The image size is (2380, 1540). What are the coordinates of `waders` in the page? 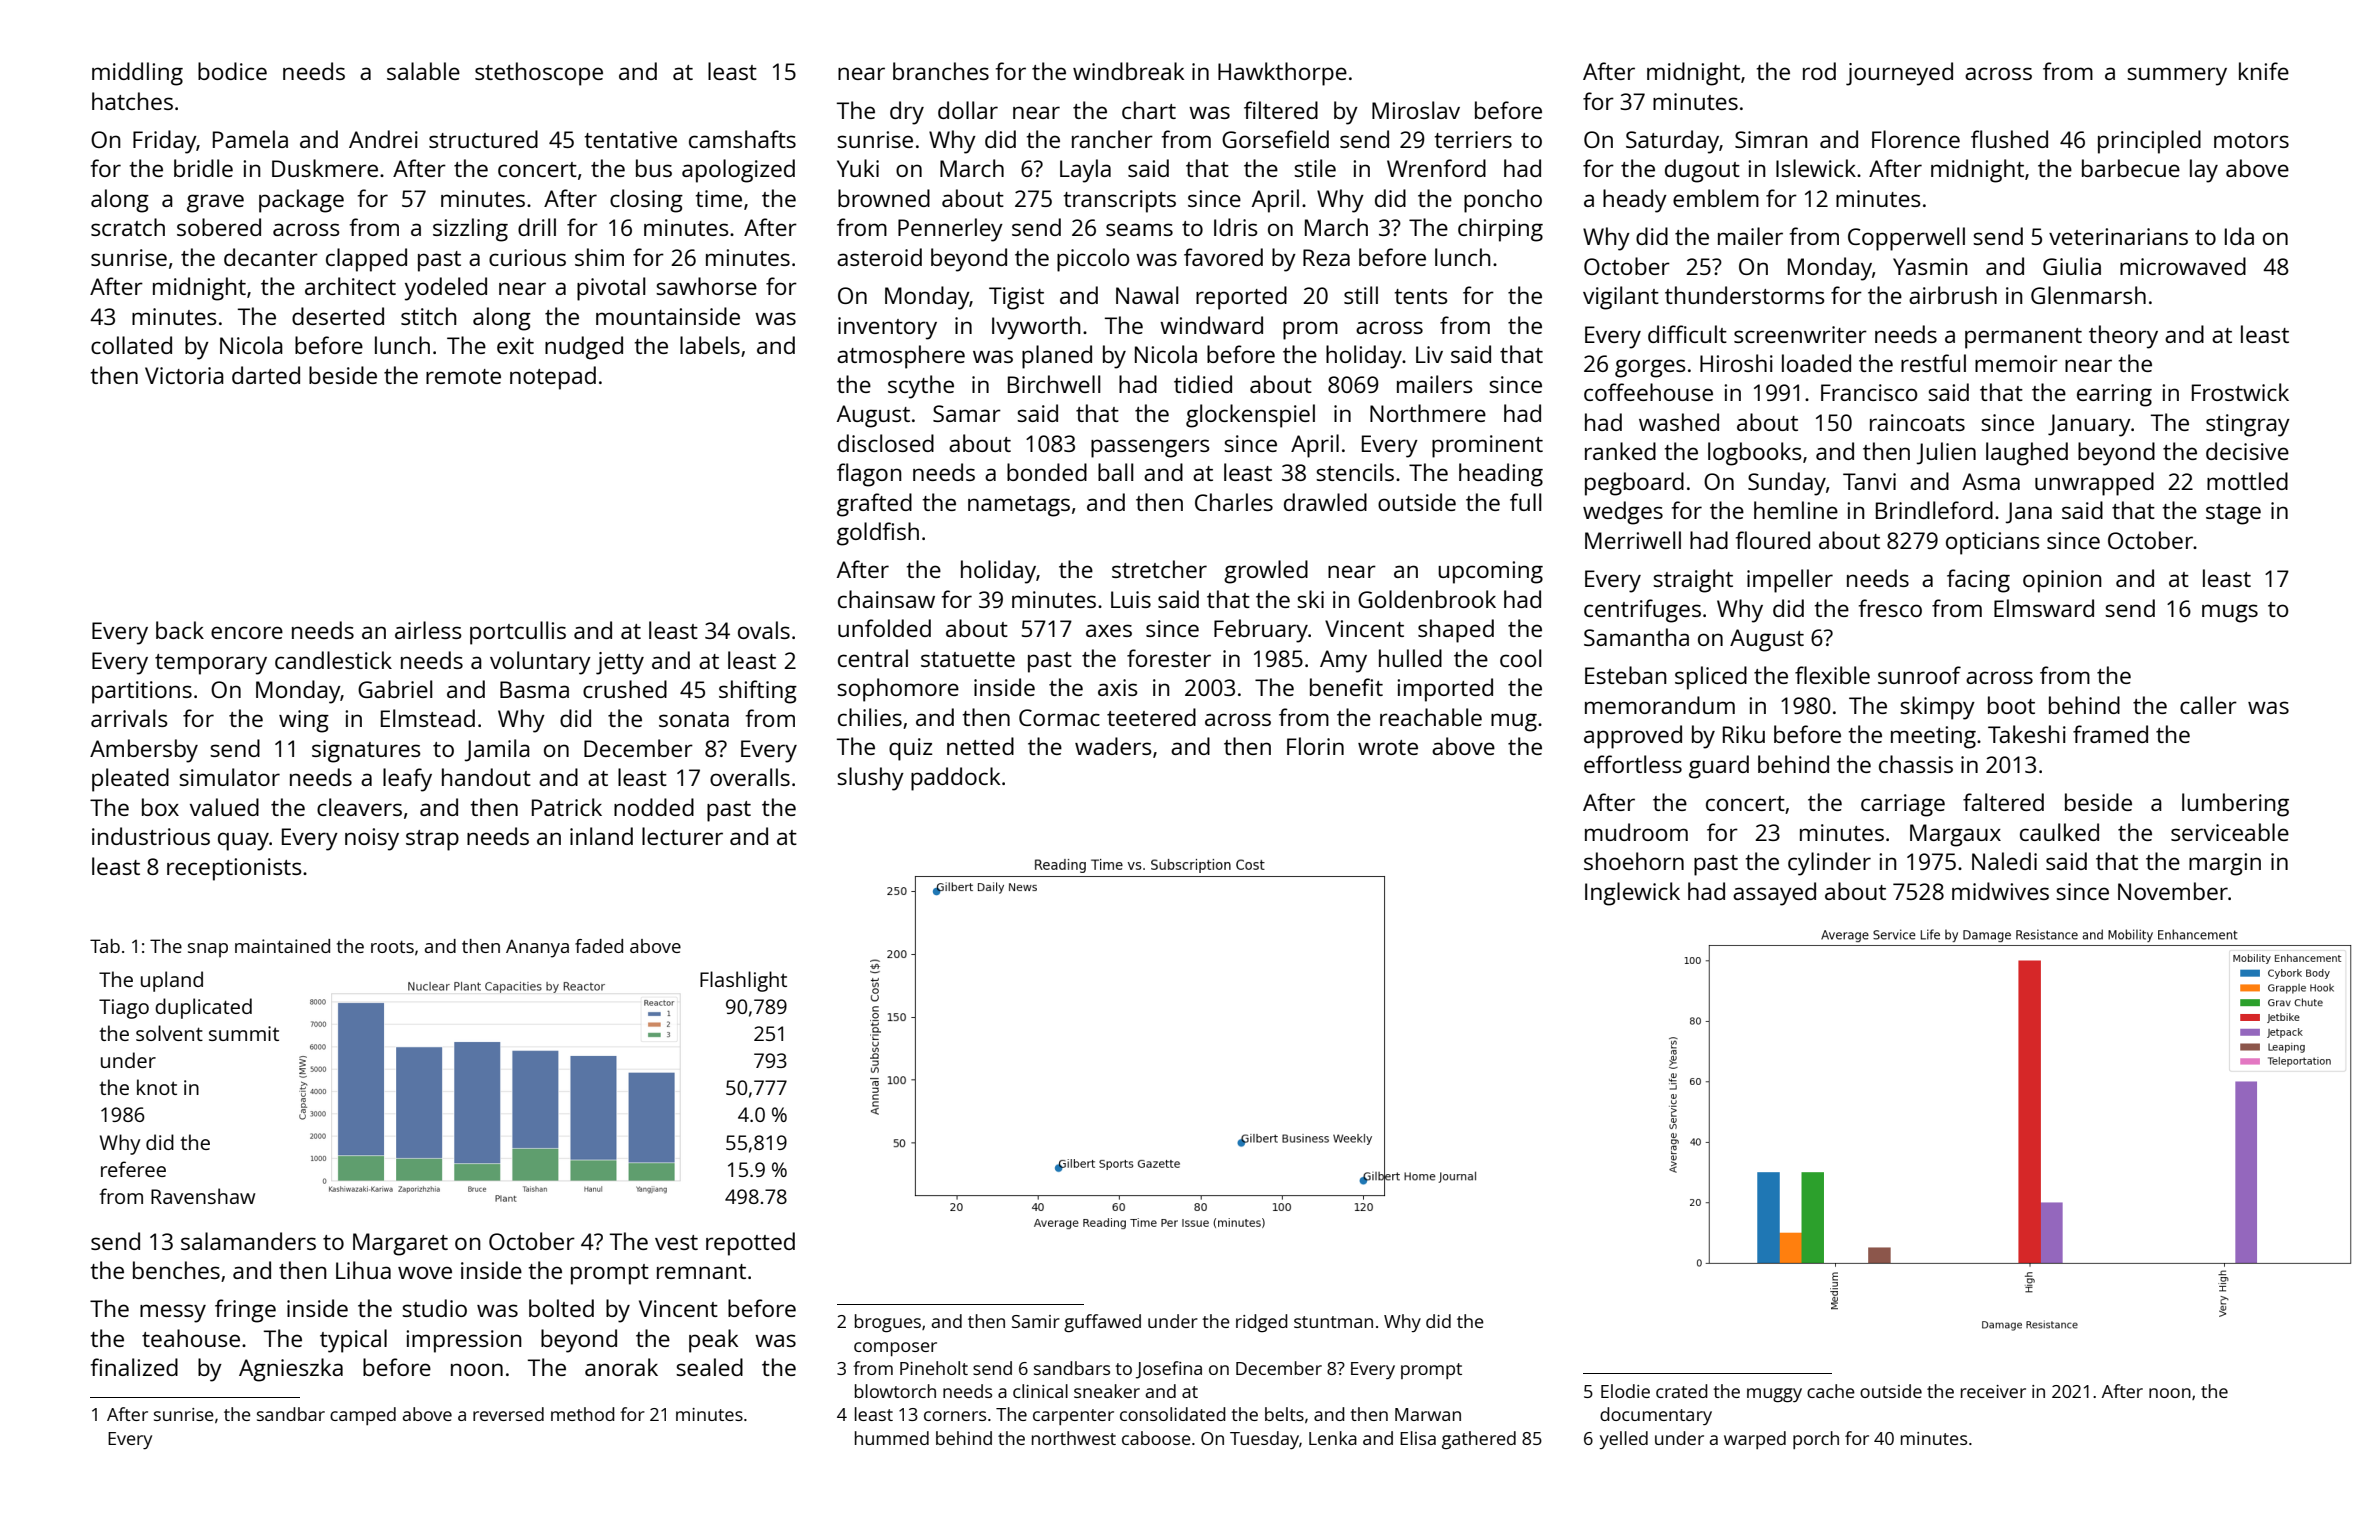 It's located at (1113, 746).
